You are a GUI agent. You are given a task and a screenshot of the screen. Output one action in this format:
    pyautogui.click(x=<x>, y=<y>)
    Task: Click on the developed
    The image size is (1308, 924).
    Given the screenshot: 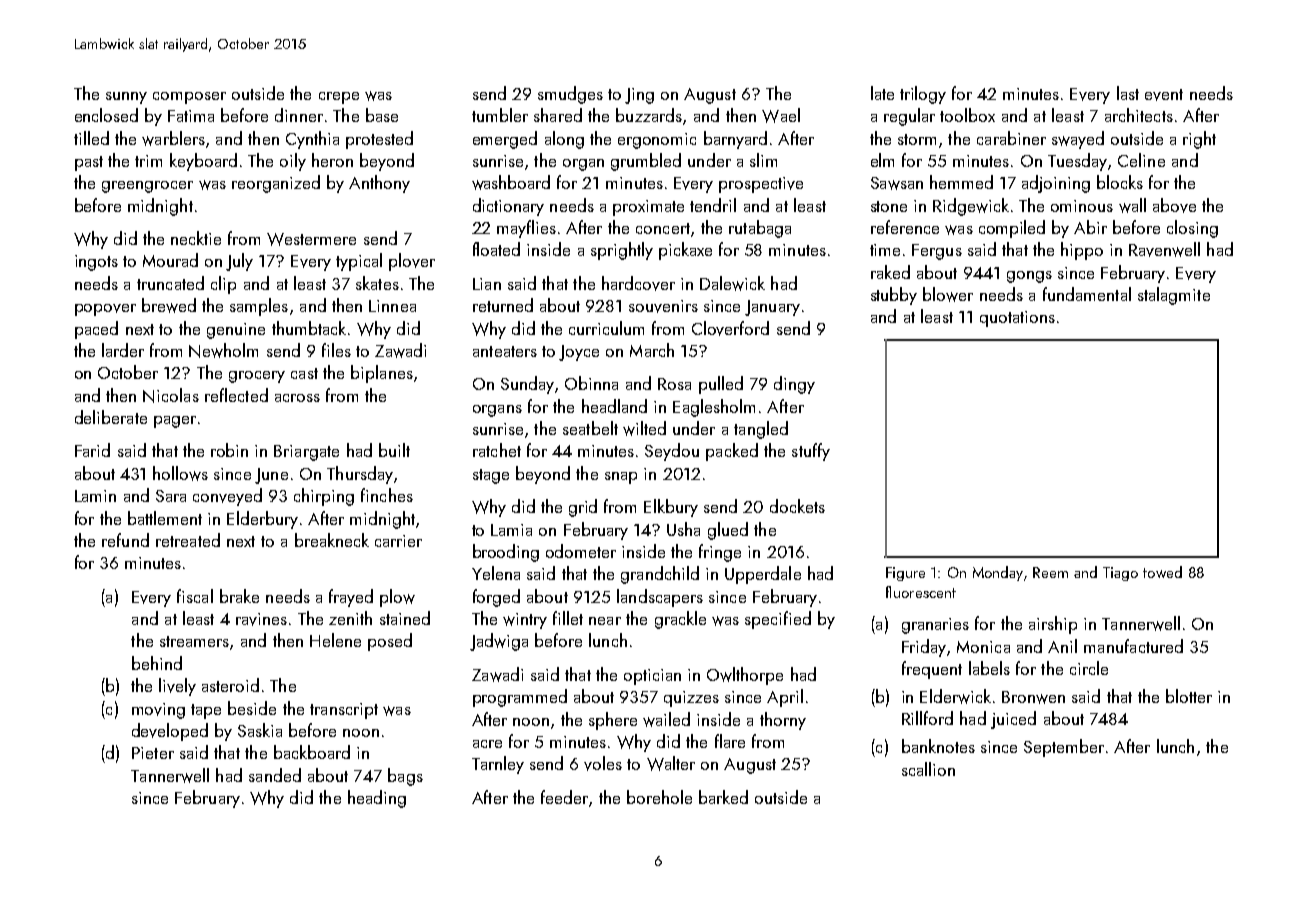 What is the action you would take?
    pyautogui.click(x=170, y=732)
